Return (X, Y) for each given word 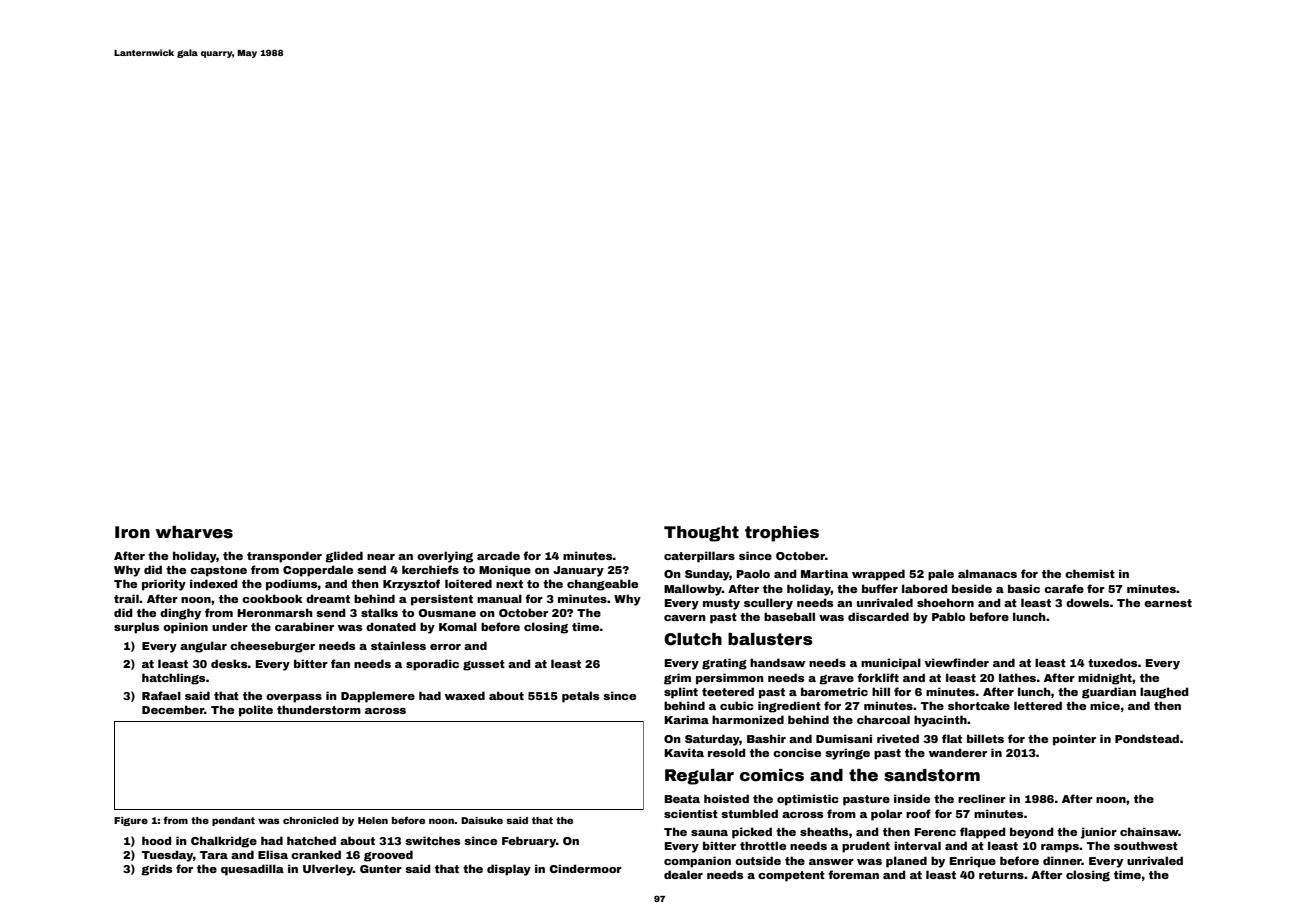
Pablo (948, 616)
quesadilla (252, 870)
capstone (218, 571)
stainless (398, 645)
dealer (683, 874)
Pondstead (1147, 738)
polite (256, 711)
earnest (1168, 603)
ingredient (789, 707)
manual (499, 598)
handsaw (777, 662)
